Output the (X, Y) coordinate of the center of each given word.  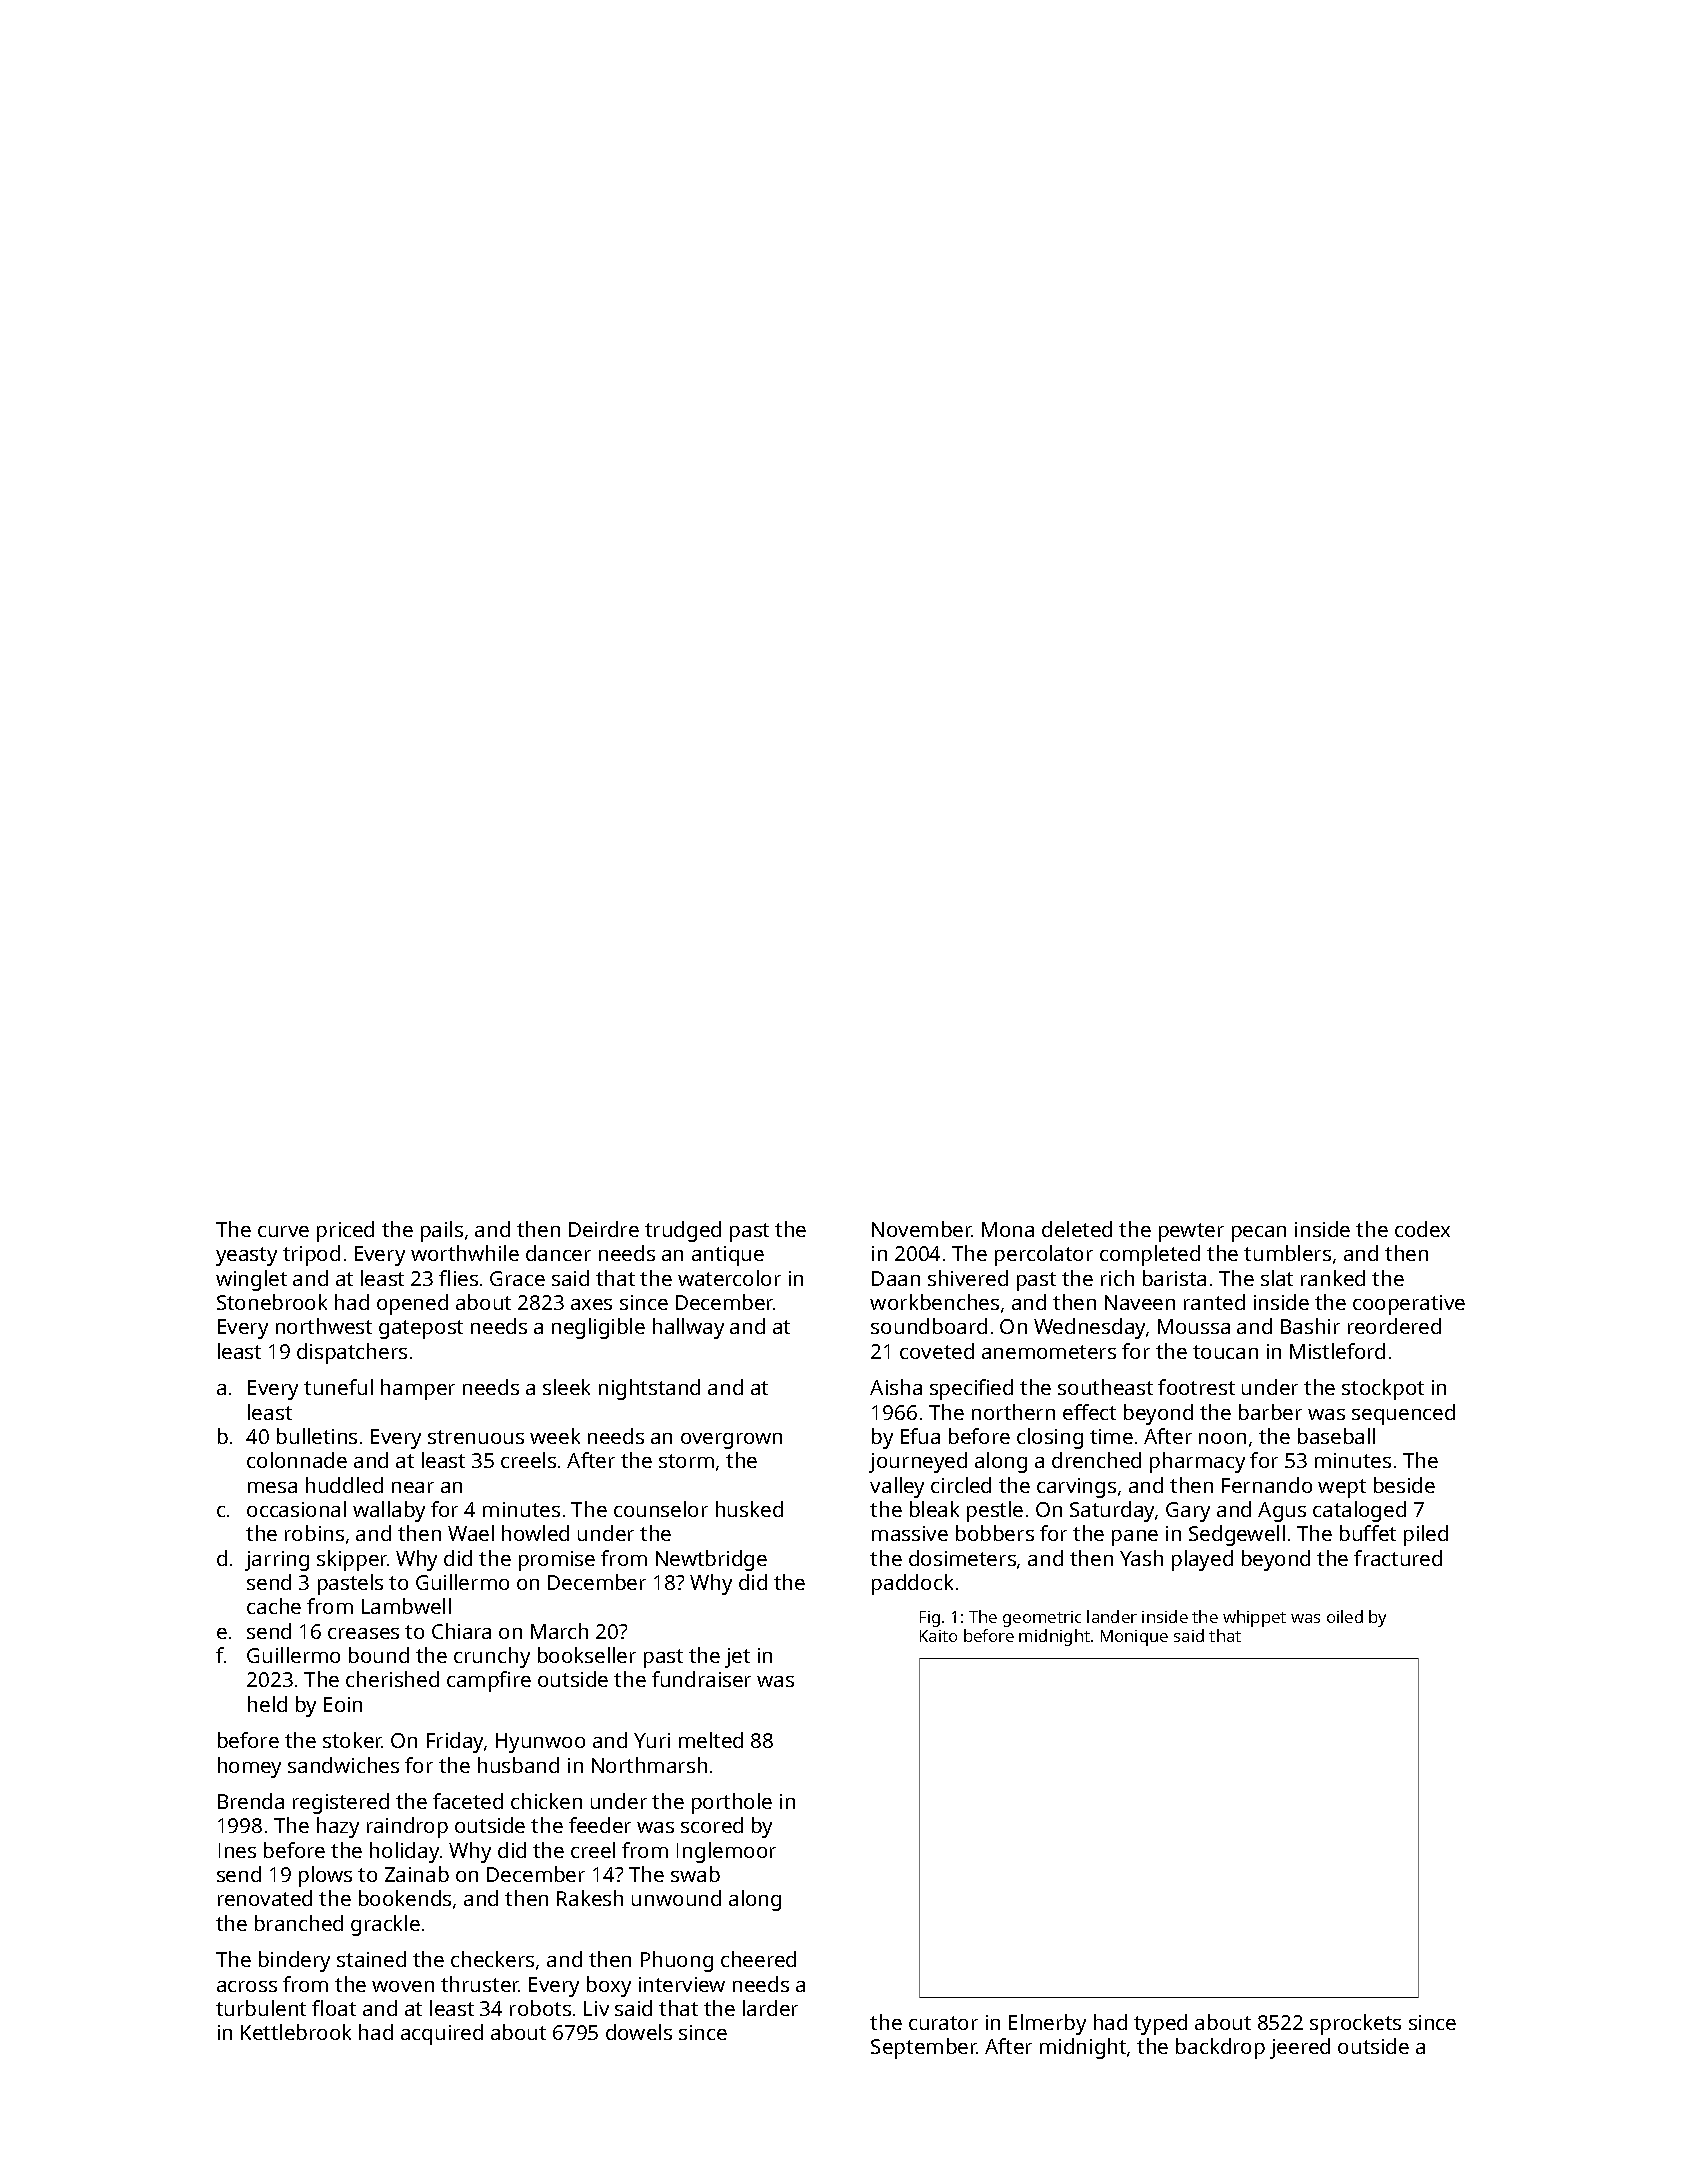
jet (737, 1658)
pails (442, 1231)
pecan (1259, 1234)
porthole (732, 1803)
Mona (1008, 1229)
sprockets (1355, 2024)
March (559, 1631)
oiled (1345, 1616)
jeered (1300, 2048)
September (924, 2048)
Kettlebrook (296, 2032)
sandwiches (343, 1765)
